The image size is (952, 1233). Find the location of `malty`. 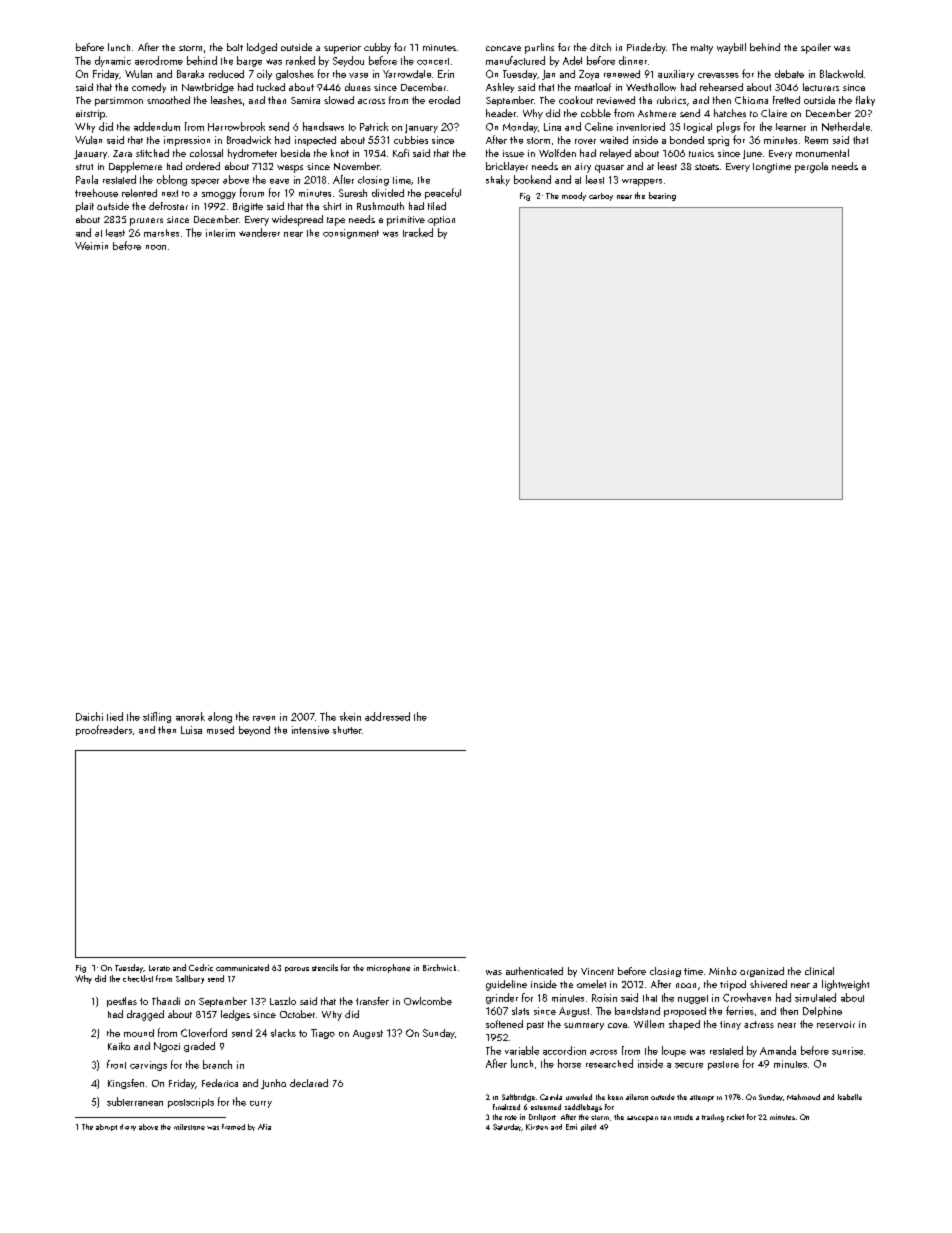

malty is located at coordinates (702, 49).
